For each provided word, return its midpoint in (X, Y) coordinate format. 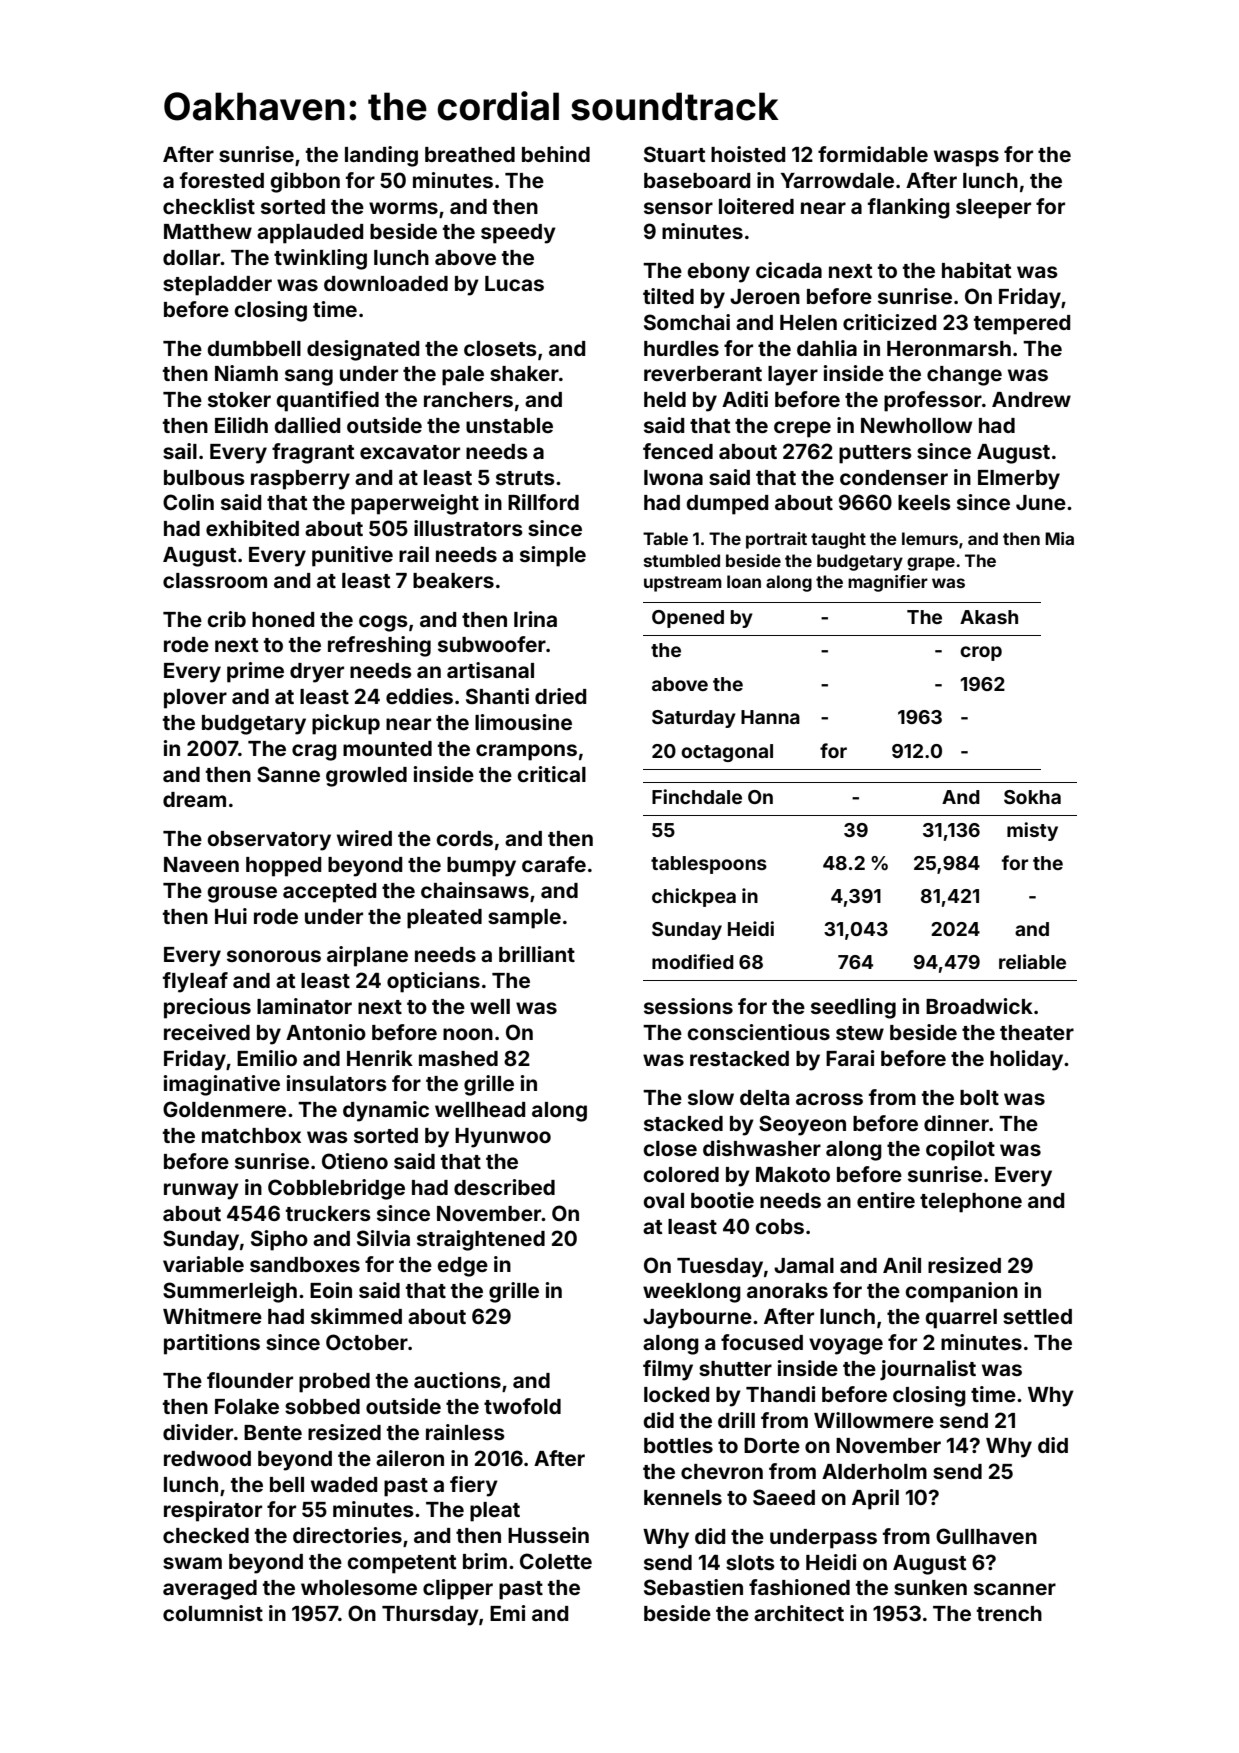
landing (381, 156)
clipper (458, 1589)
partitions (212, 1344)
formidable (873, 154)
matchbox (251, 1135)
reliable (1032, 961)
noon (468, 1034)
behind (556, 154)
